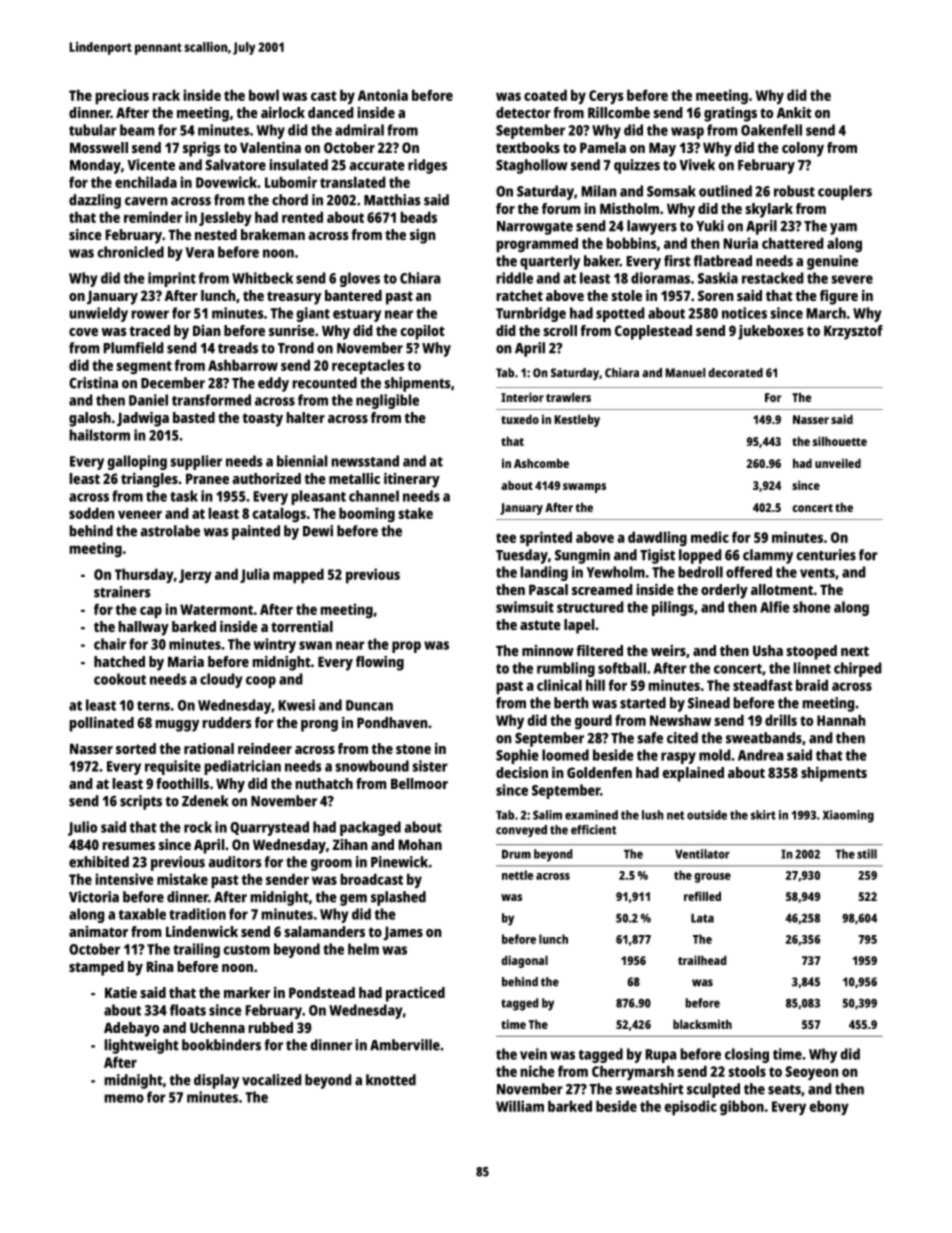 This screenshot has width=952, height=1233. I want to click on William, so click(520, 1106).
